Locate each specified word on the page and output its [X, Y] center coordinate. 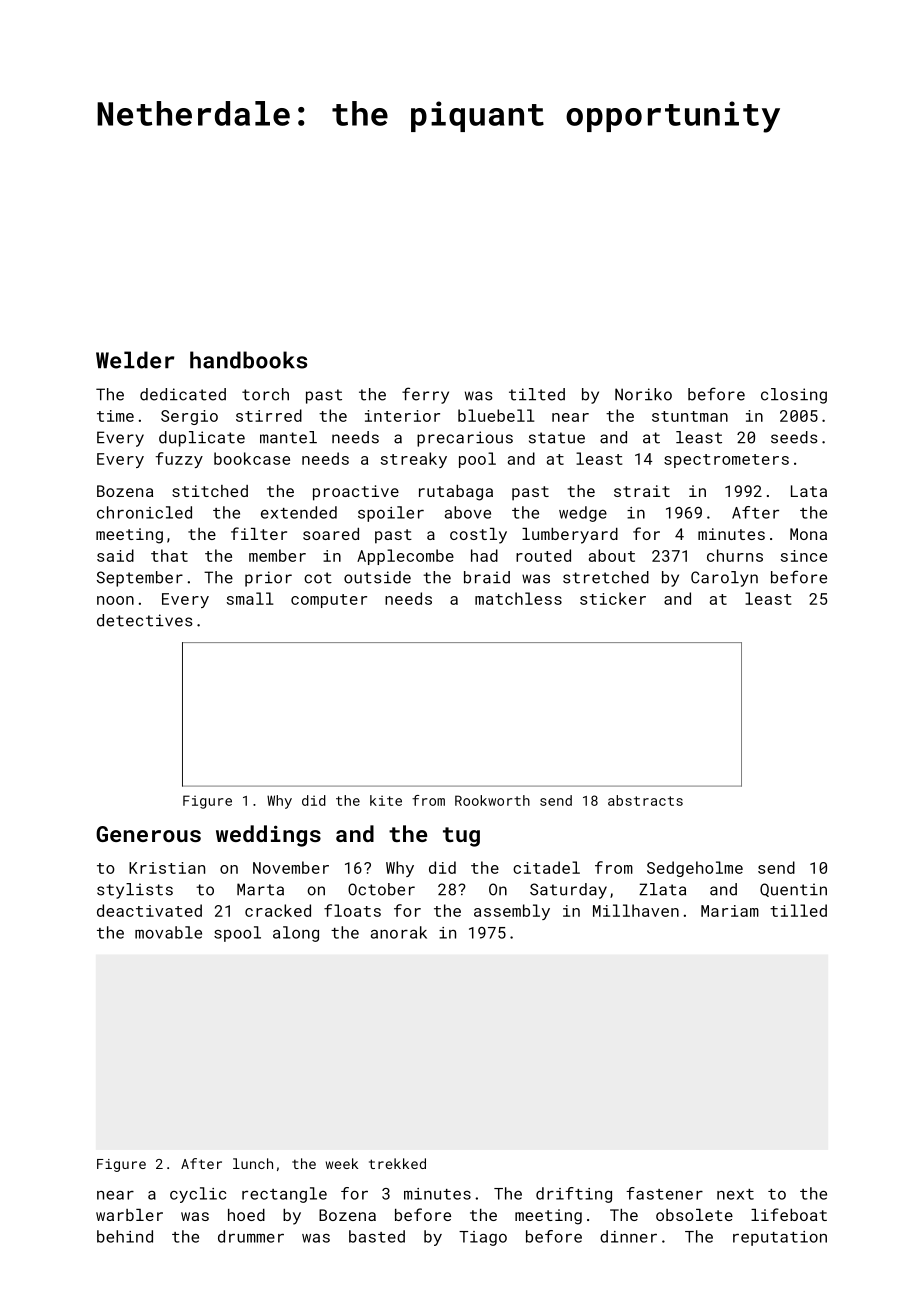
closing [794, 396]
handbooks [248, 360]
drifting [574, 1195]
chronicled [144, 512]
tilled [798, 910]
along [296, 934]
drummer [251, 1236]
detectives [144, 620]
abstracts [645, 800]
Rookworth [492, 800]
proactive [356, 493]
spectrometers [726, 461]
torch [265, 394]
